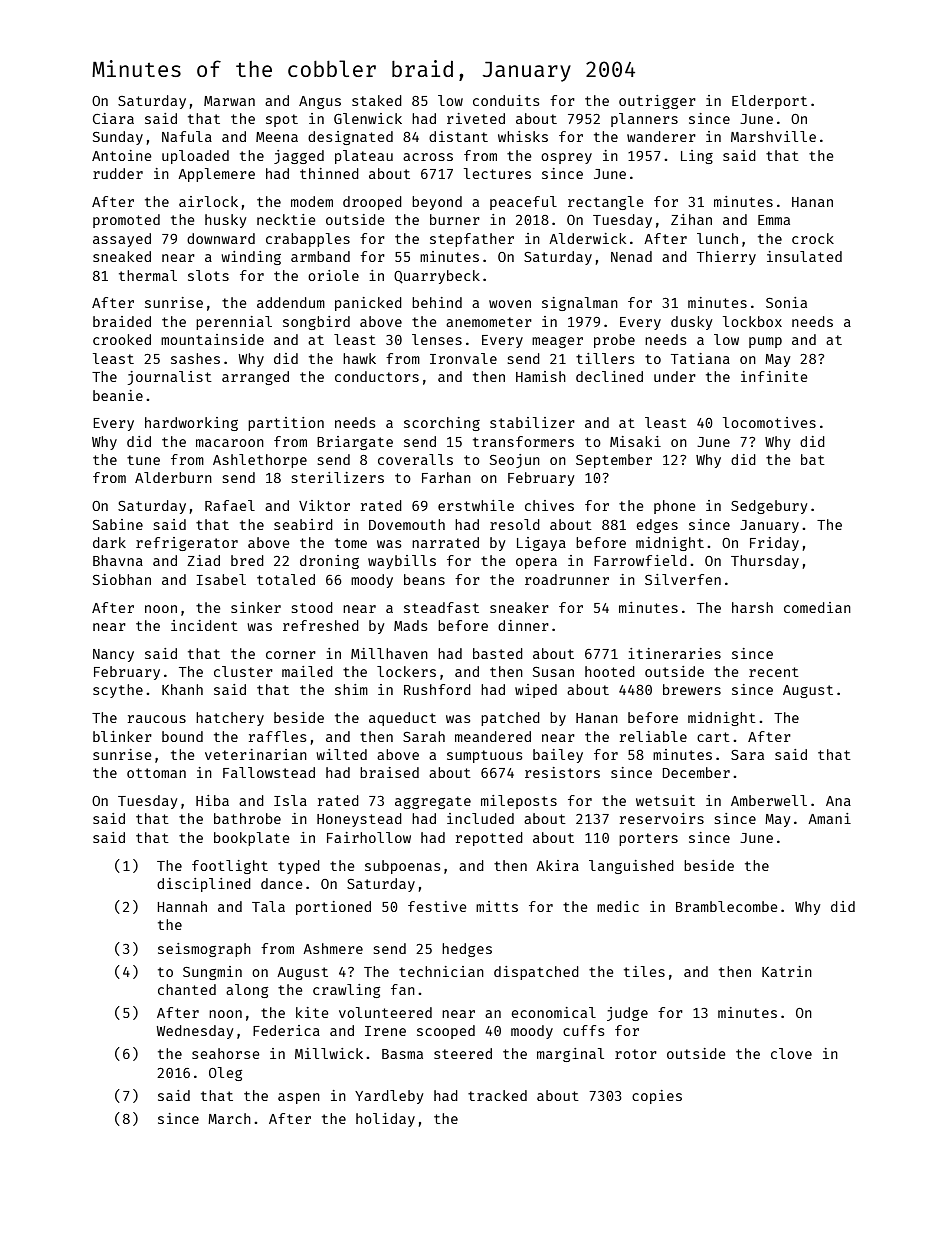  I want to click on Ashlethorpe, so click(260, 461).
